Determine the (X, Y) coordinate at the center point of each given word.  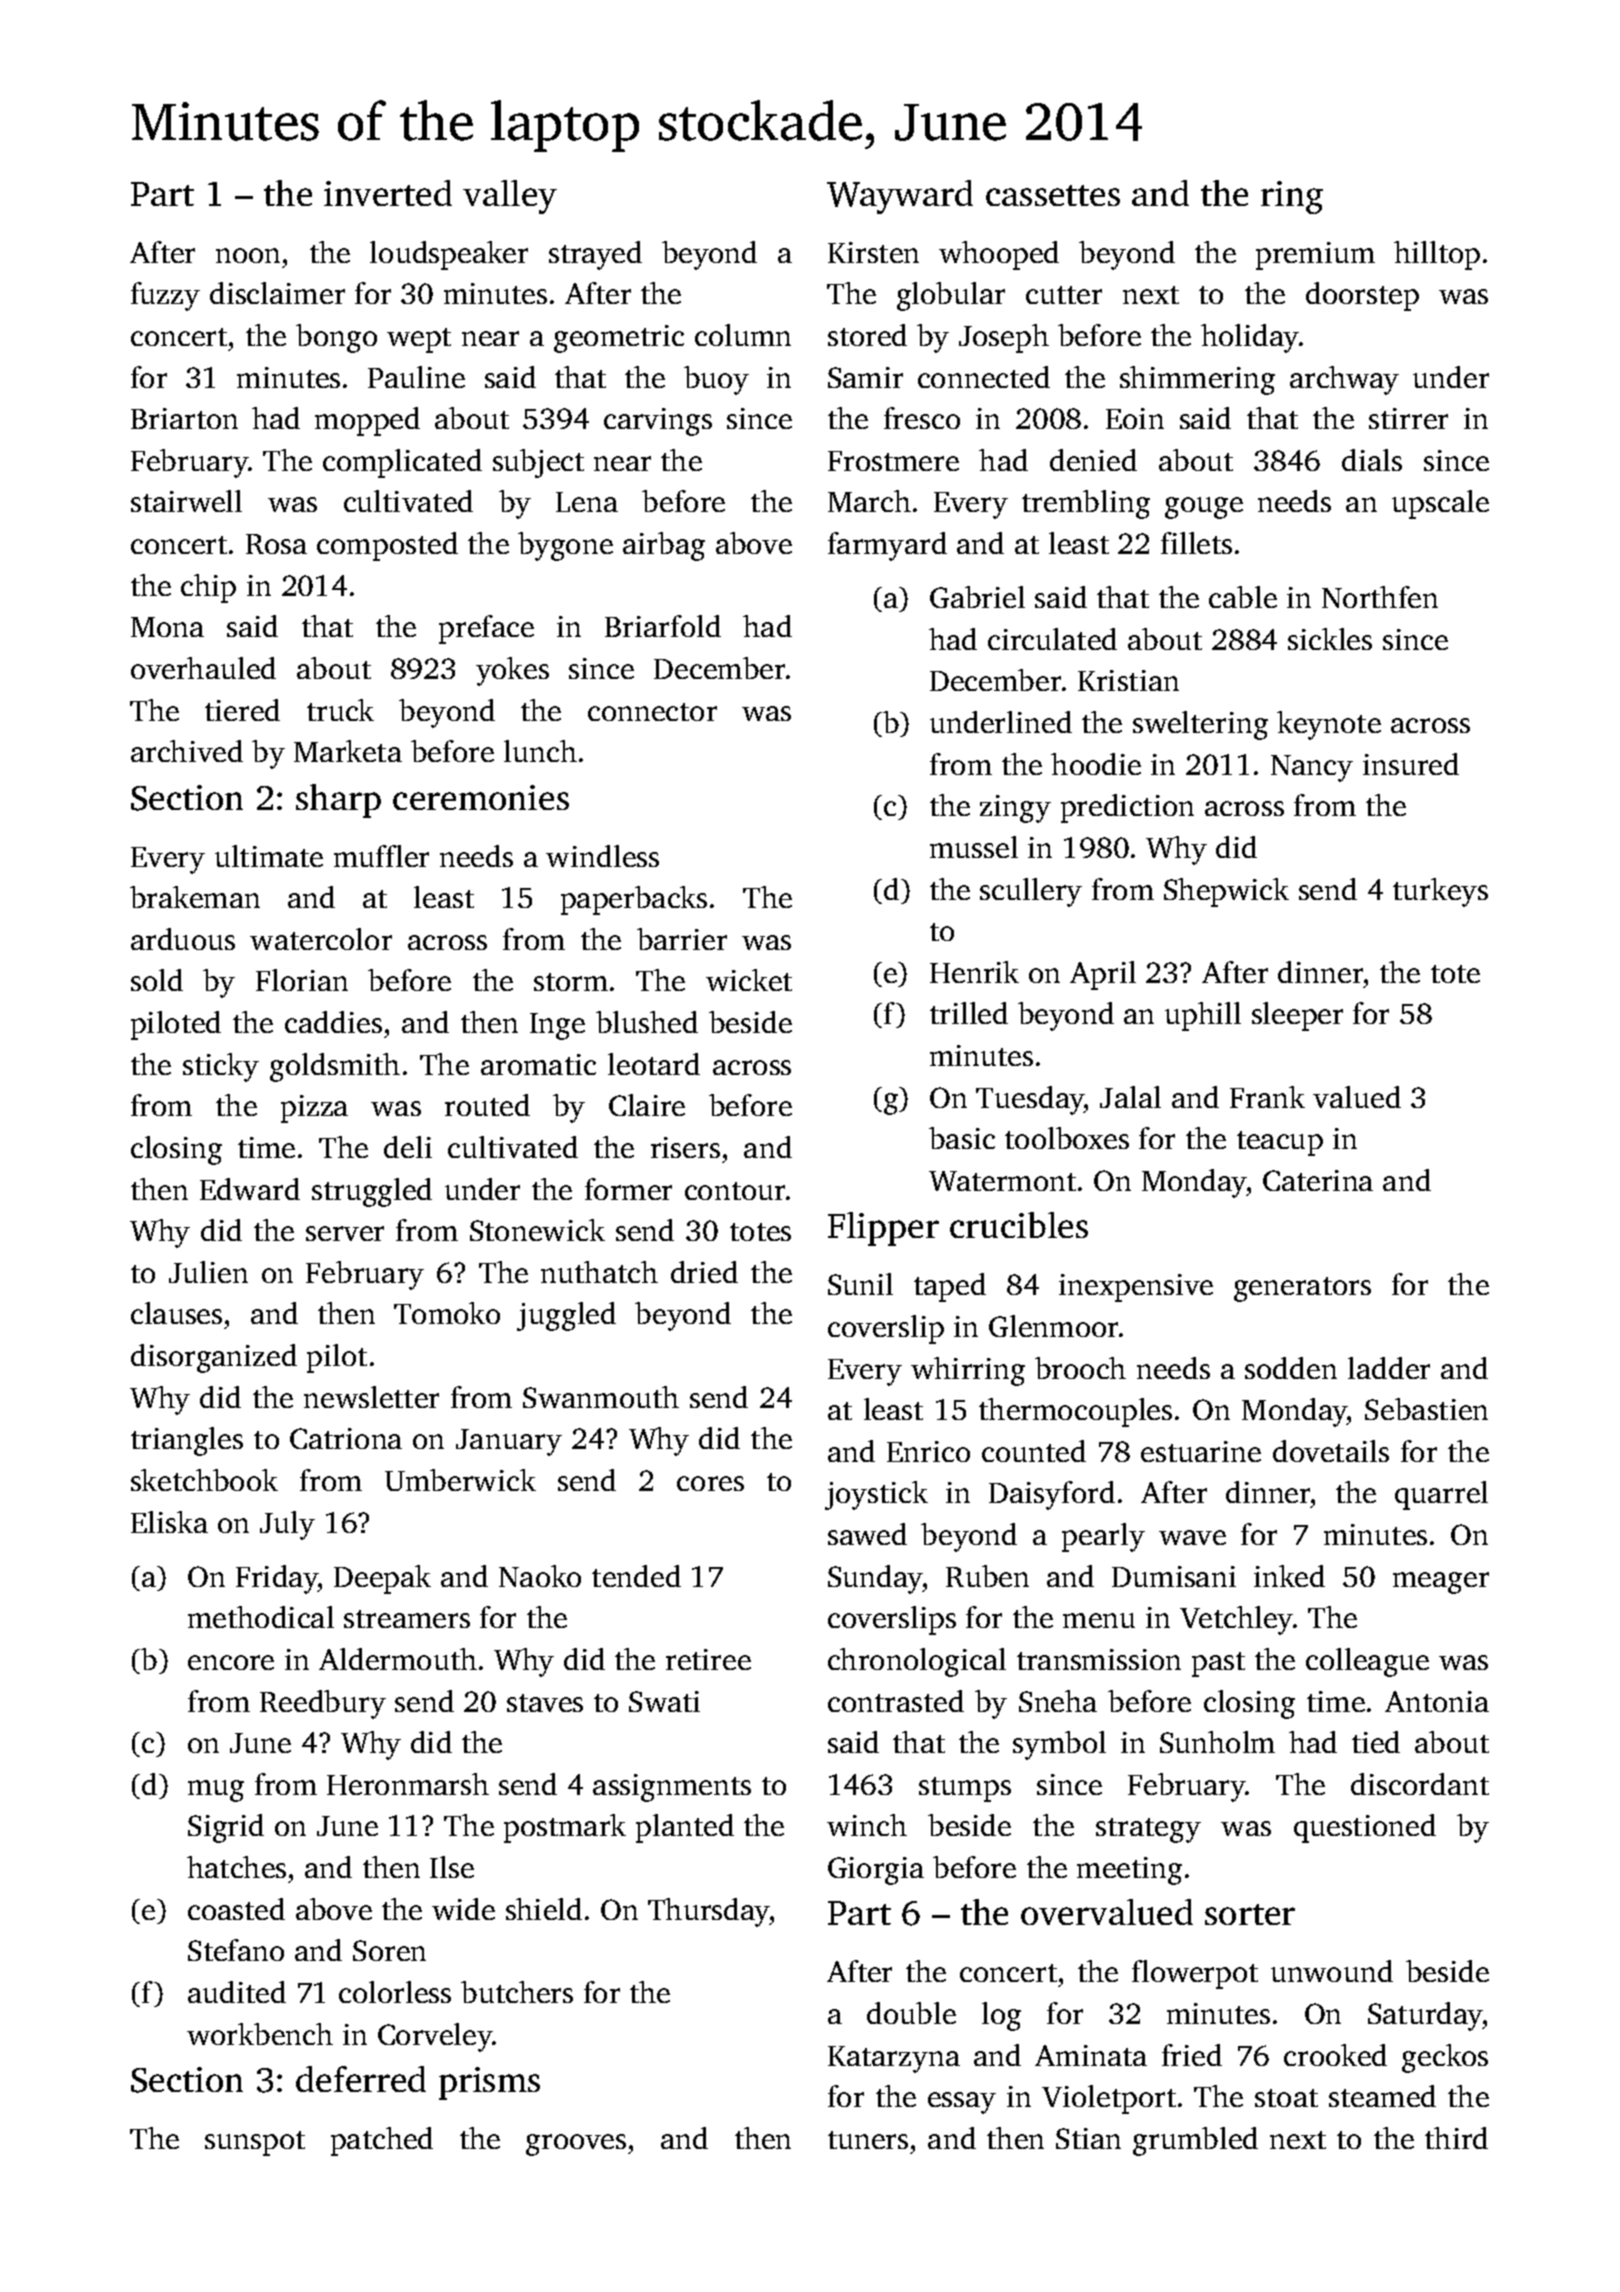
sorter (1250, 1914)
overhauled (203, 668)
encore (231, 1662)
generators (1302, 1289)
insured (1411, 764)
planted (685, 1828)
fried (1192, 2055)
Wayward (900, 197)
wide (463, 1909)
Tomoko (447, 1313)
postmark (565, 1828)
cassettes (1053, 195)
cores (710, 1483)
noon (248, 255)
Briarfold (663, 626)
